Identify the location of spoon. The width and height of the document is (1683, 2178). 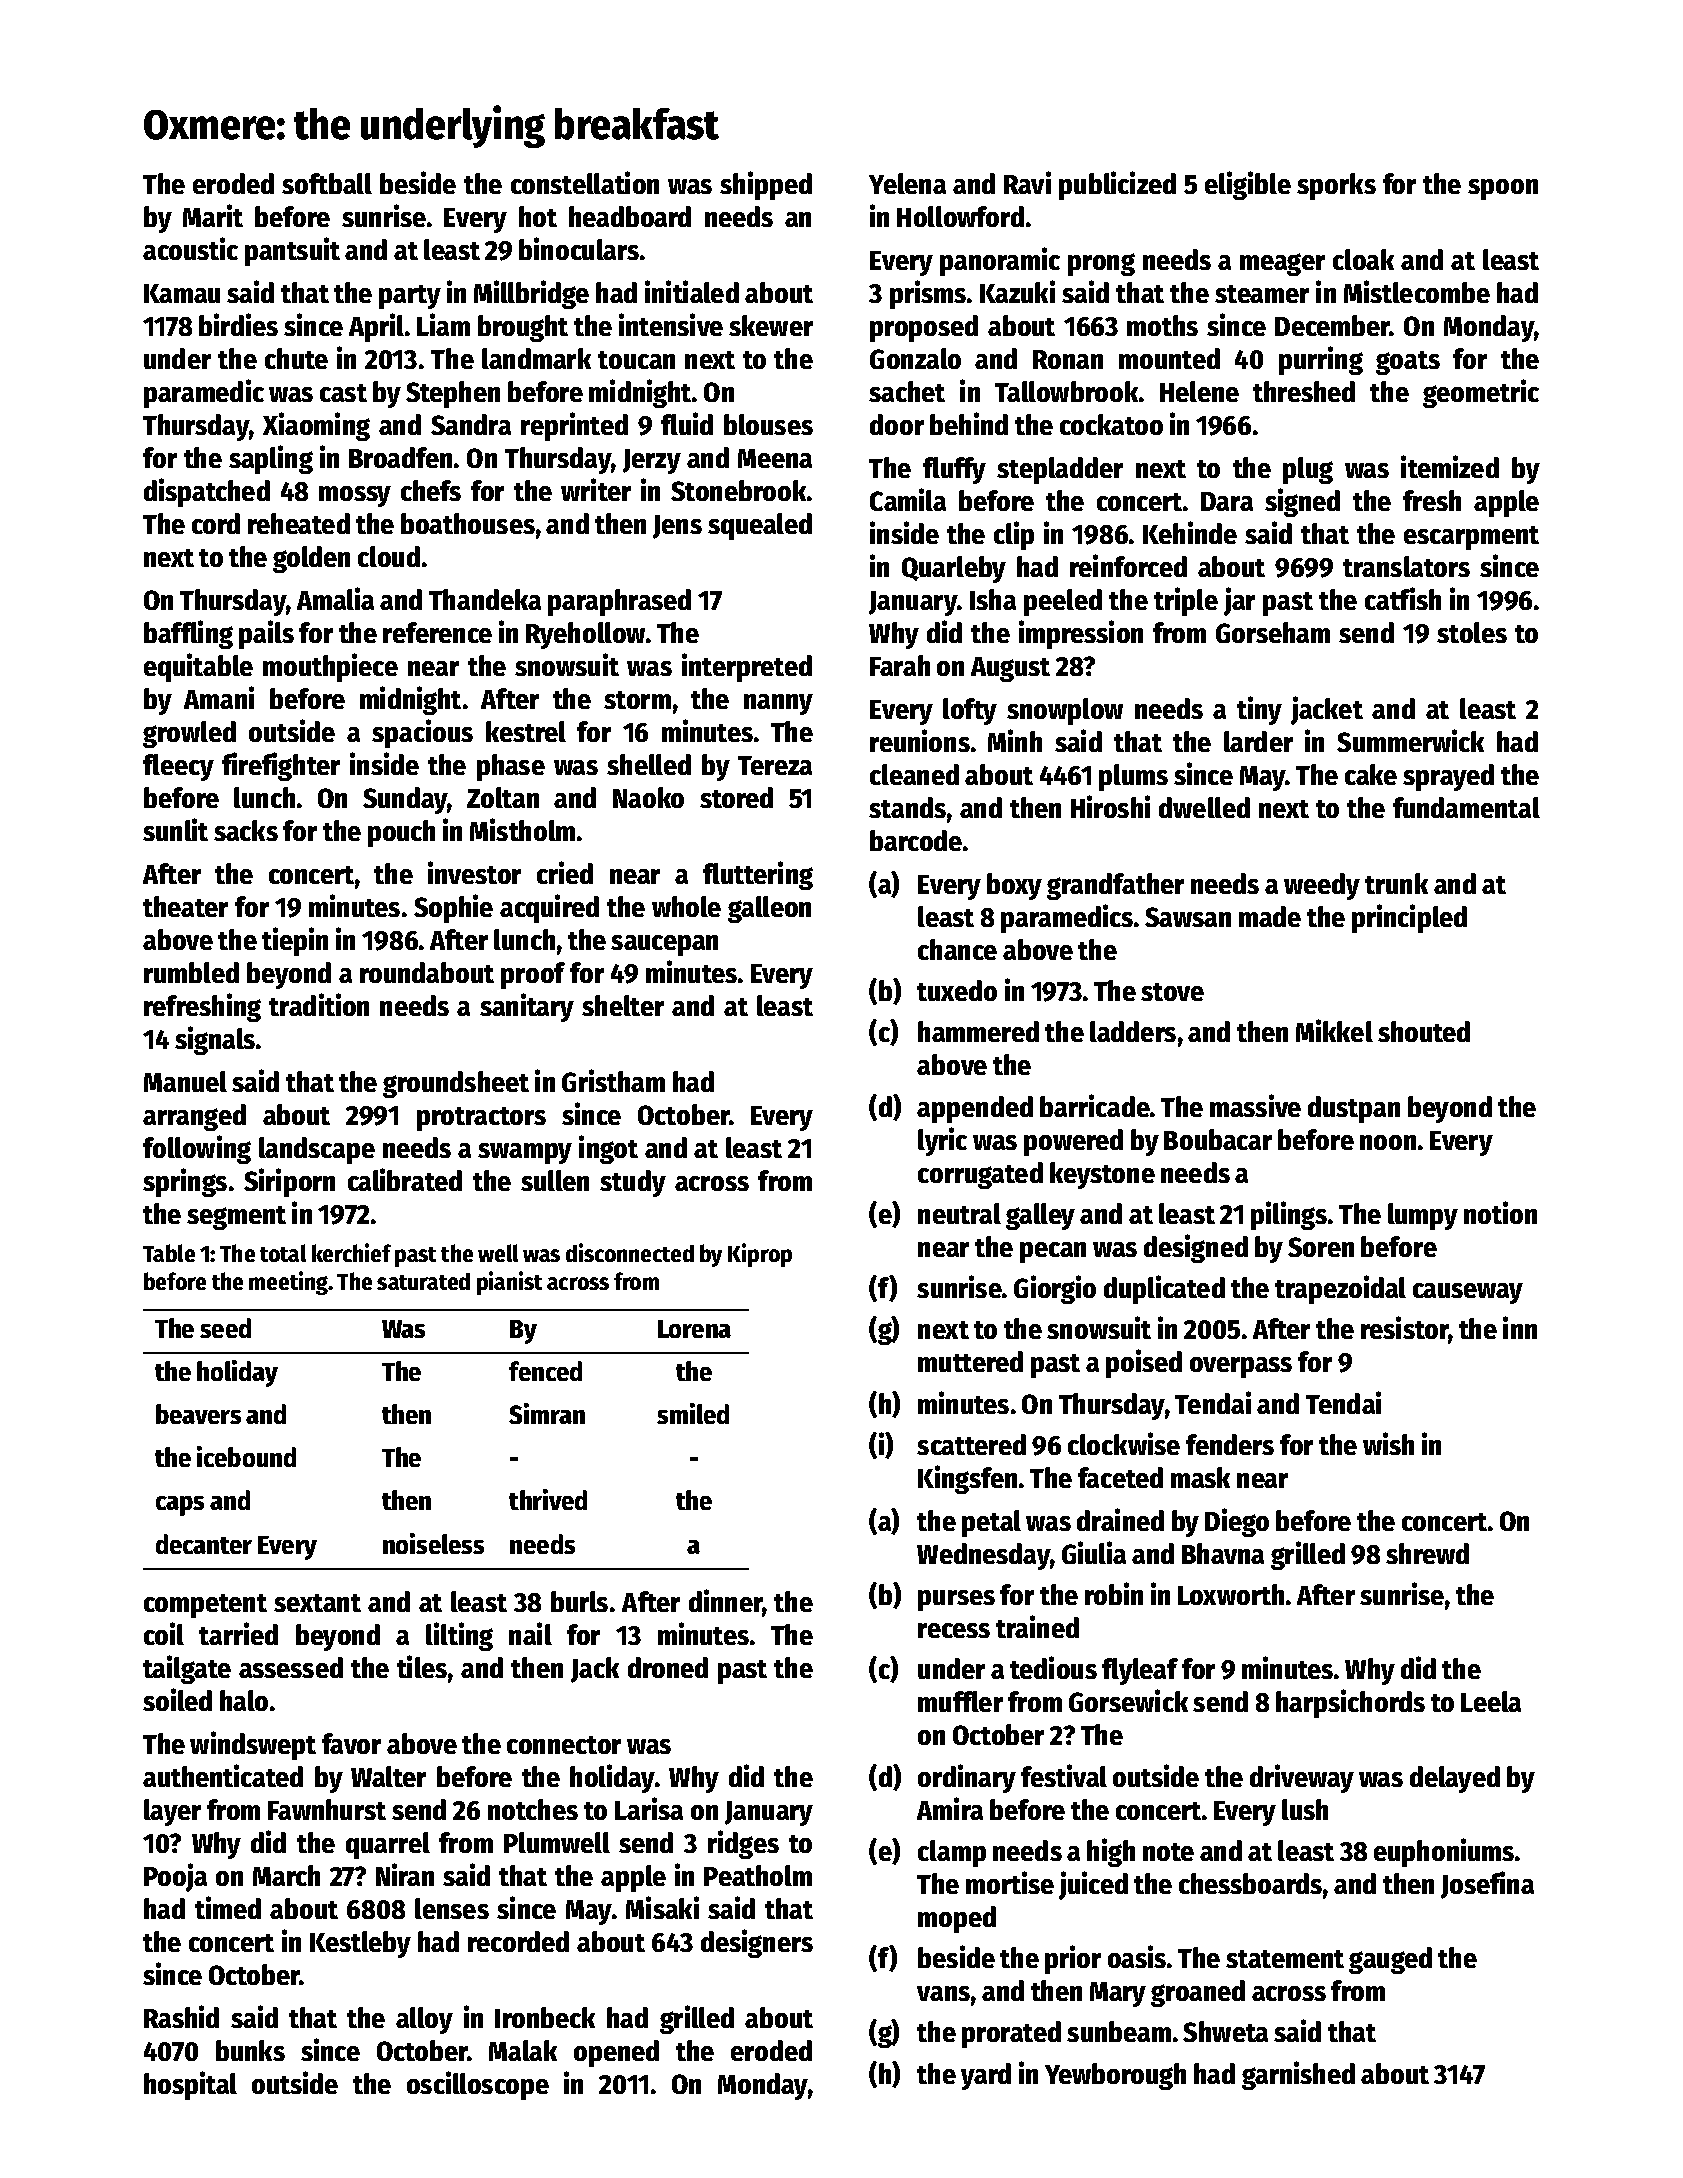
(1503, 189).
